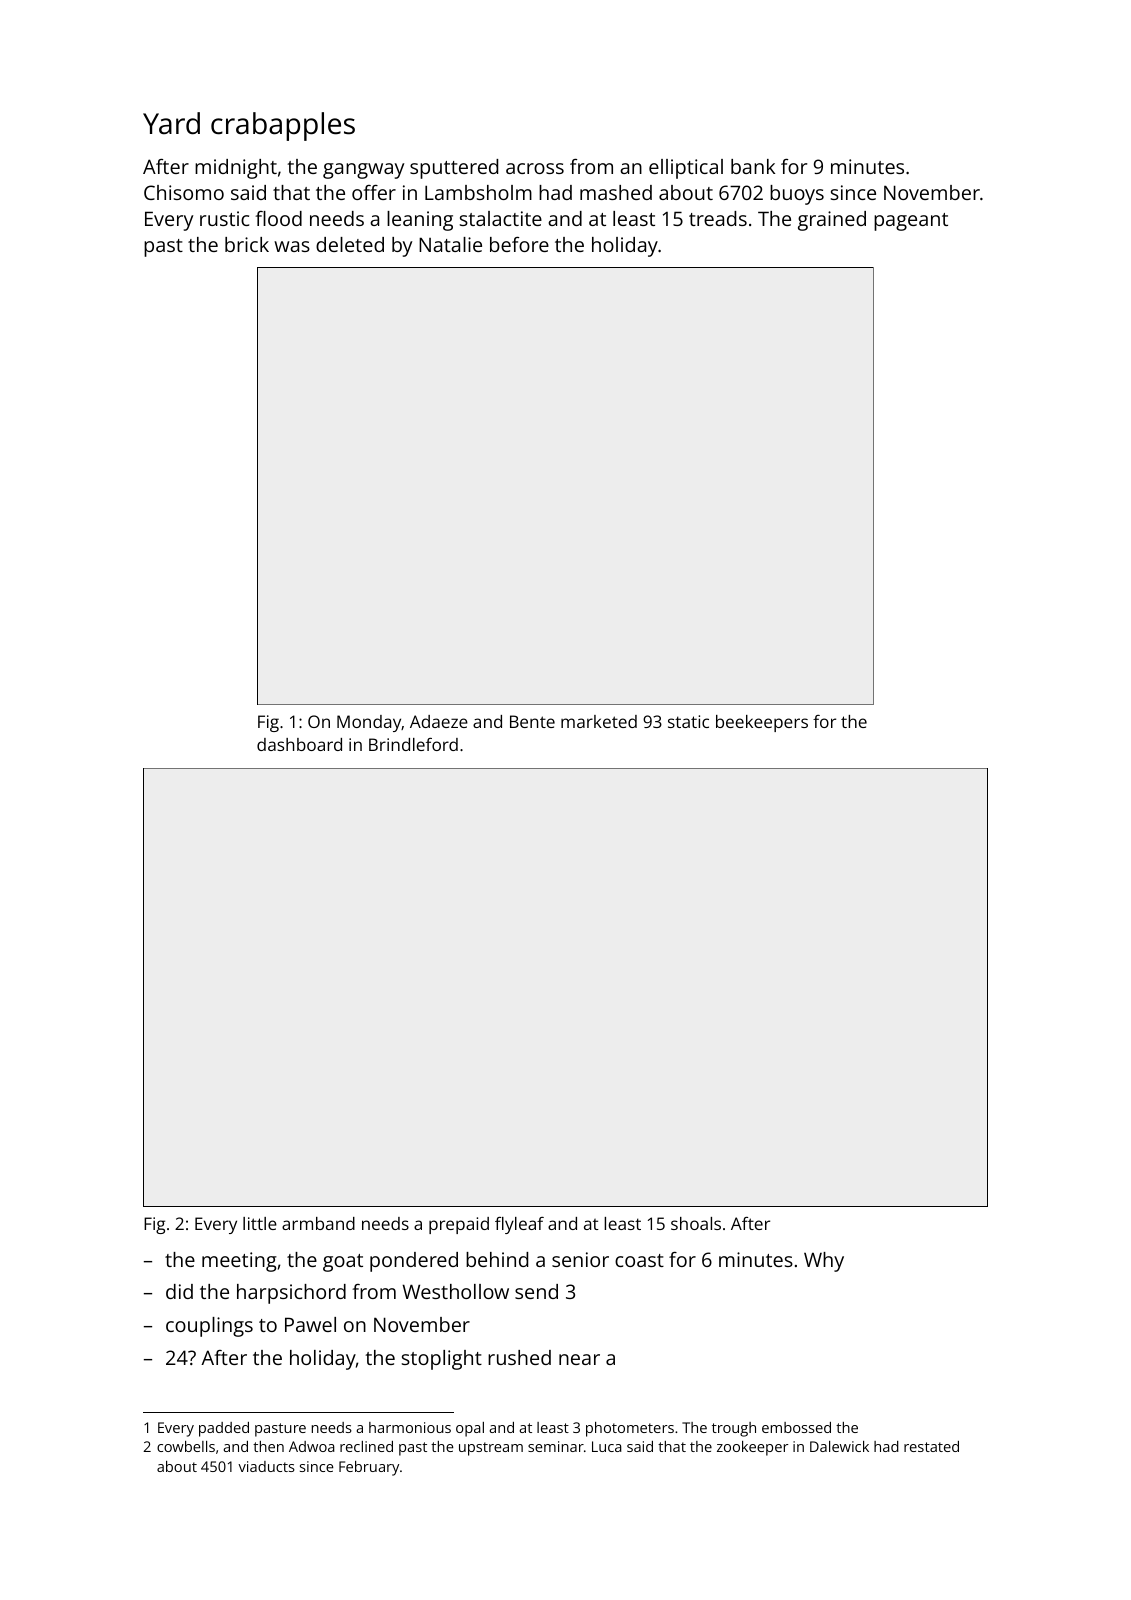  What do you see at coordinates (247, 244) in the screenshot?
I see `brick` at bounding box center [247, 244].
